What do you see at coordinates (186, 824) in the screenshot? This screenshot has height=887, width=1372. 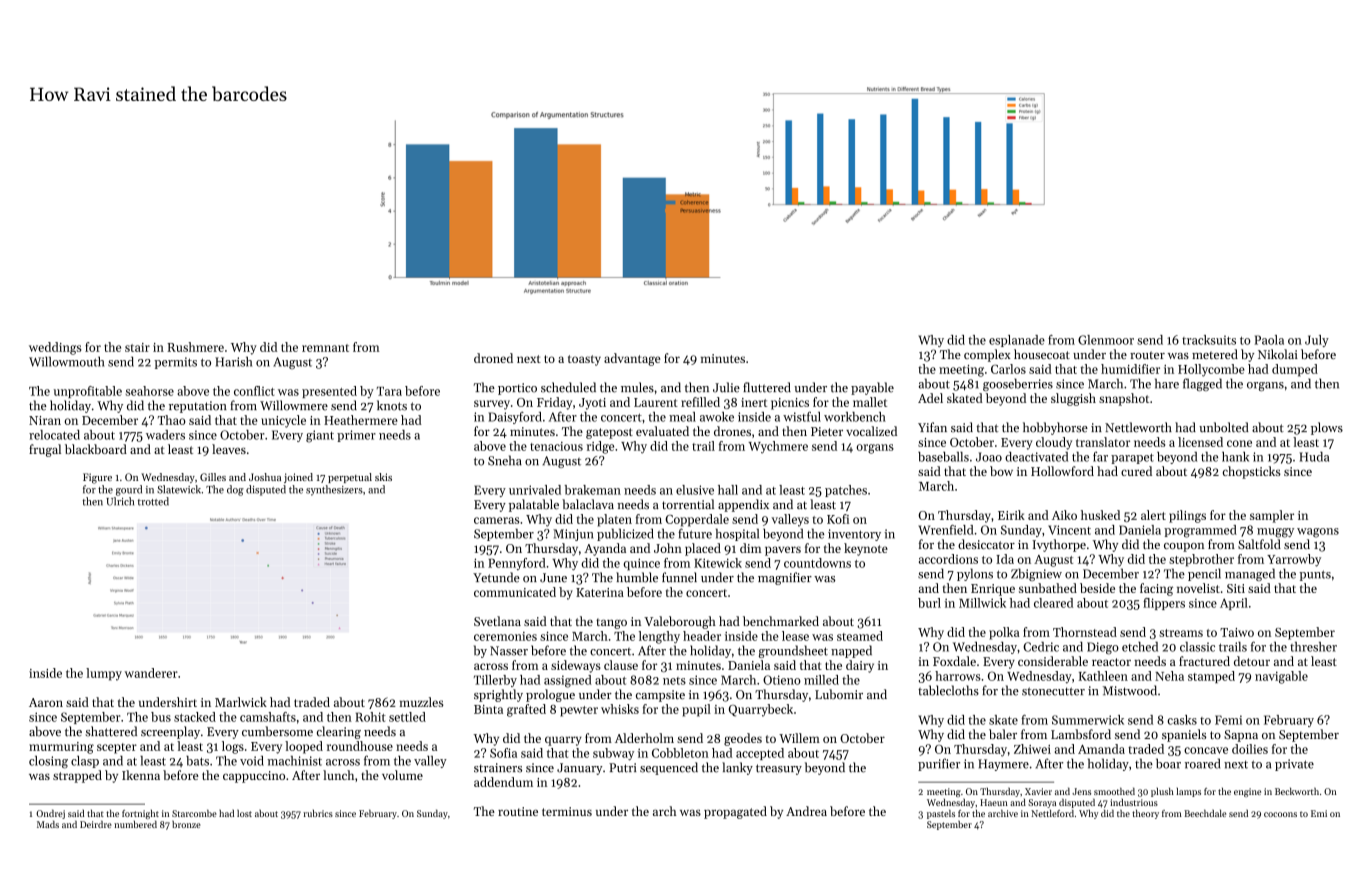 I see `bronze` at bounding box center [186, 824].
